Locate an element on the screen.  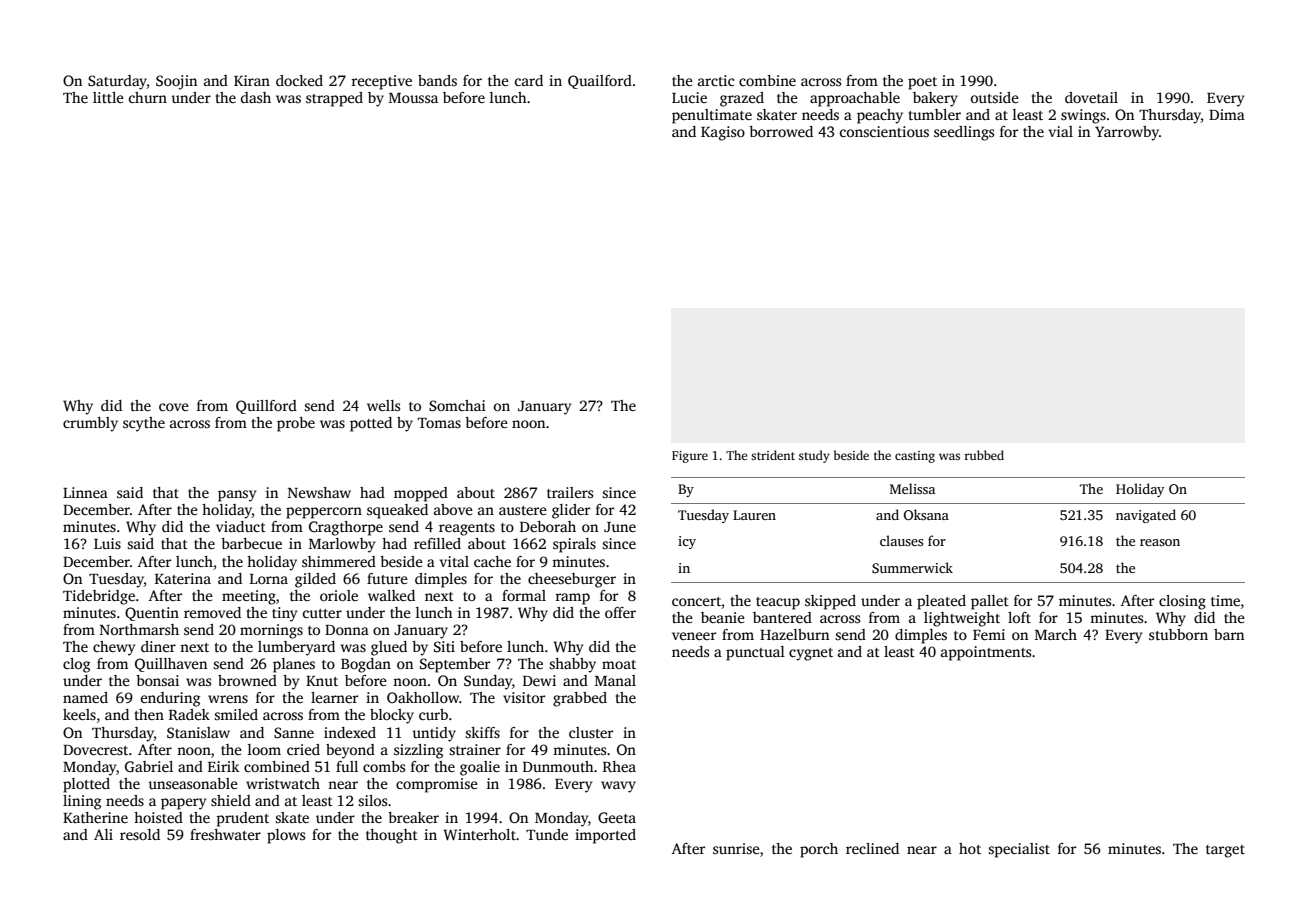
Yarrowby is located at coordinates (1127, 133).
